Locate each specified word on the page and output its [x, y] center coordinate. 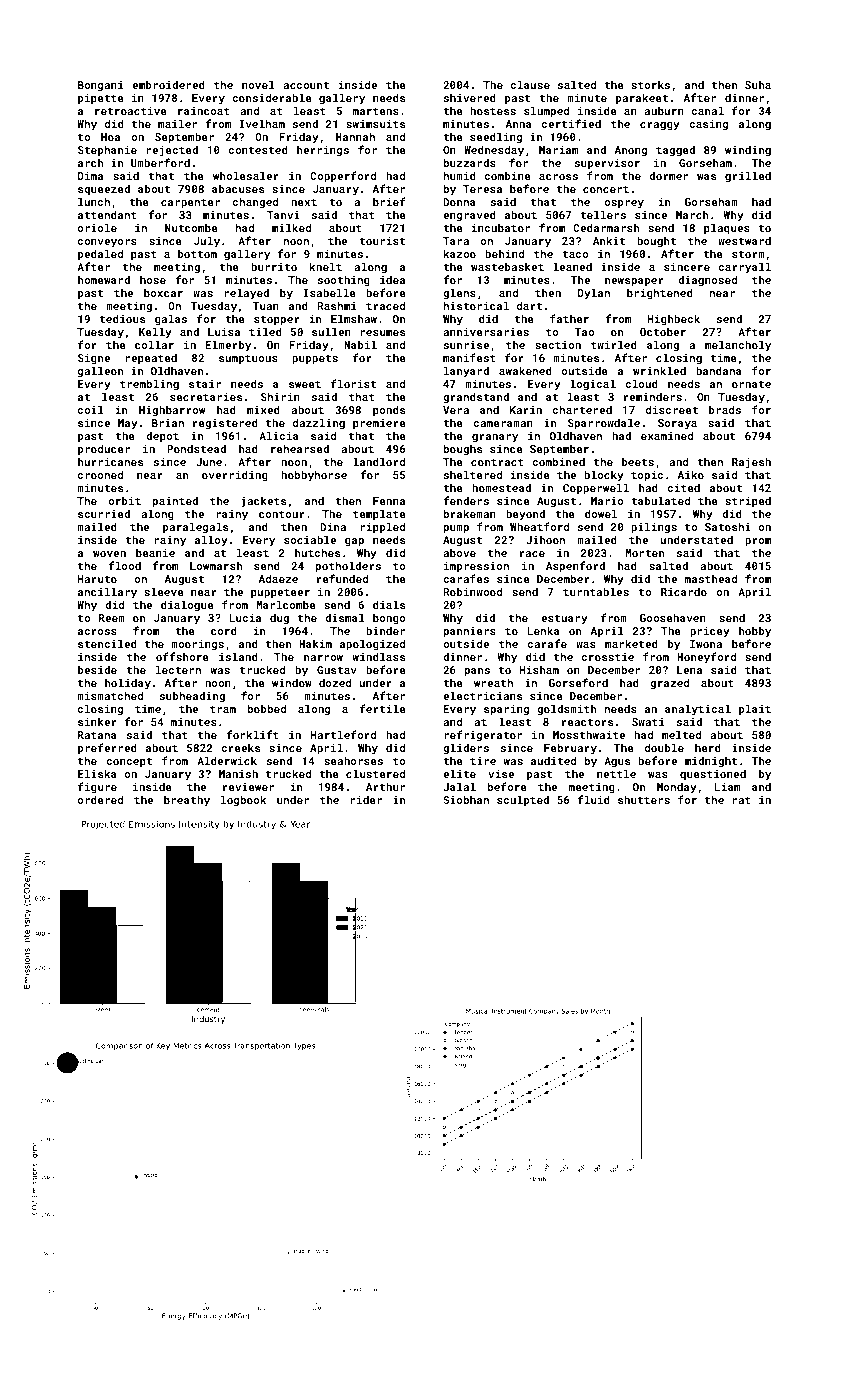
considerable [272, 97]
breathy [187, 801]
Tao [584, 332]
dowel [601, 513]
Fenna [389, 501]
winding [748, 151]
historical [476, 305]
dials [389, 604]
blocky [604, 476]
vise [501, 774]
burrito [274, 266]
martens [376, 111]
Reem [112, 618]
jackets [263, 502]
